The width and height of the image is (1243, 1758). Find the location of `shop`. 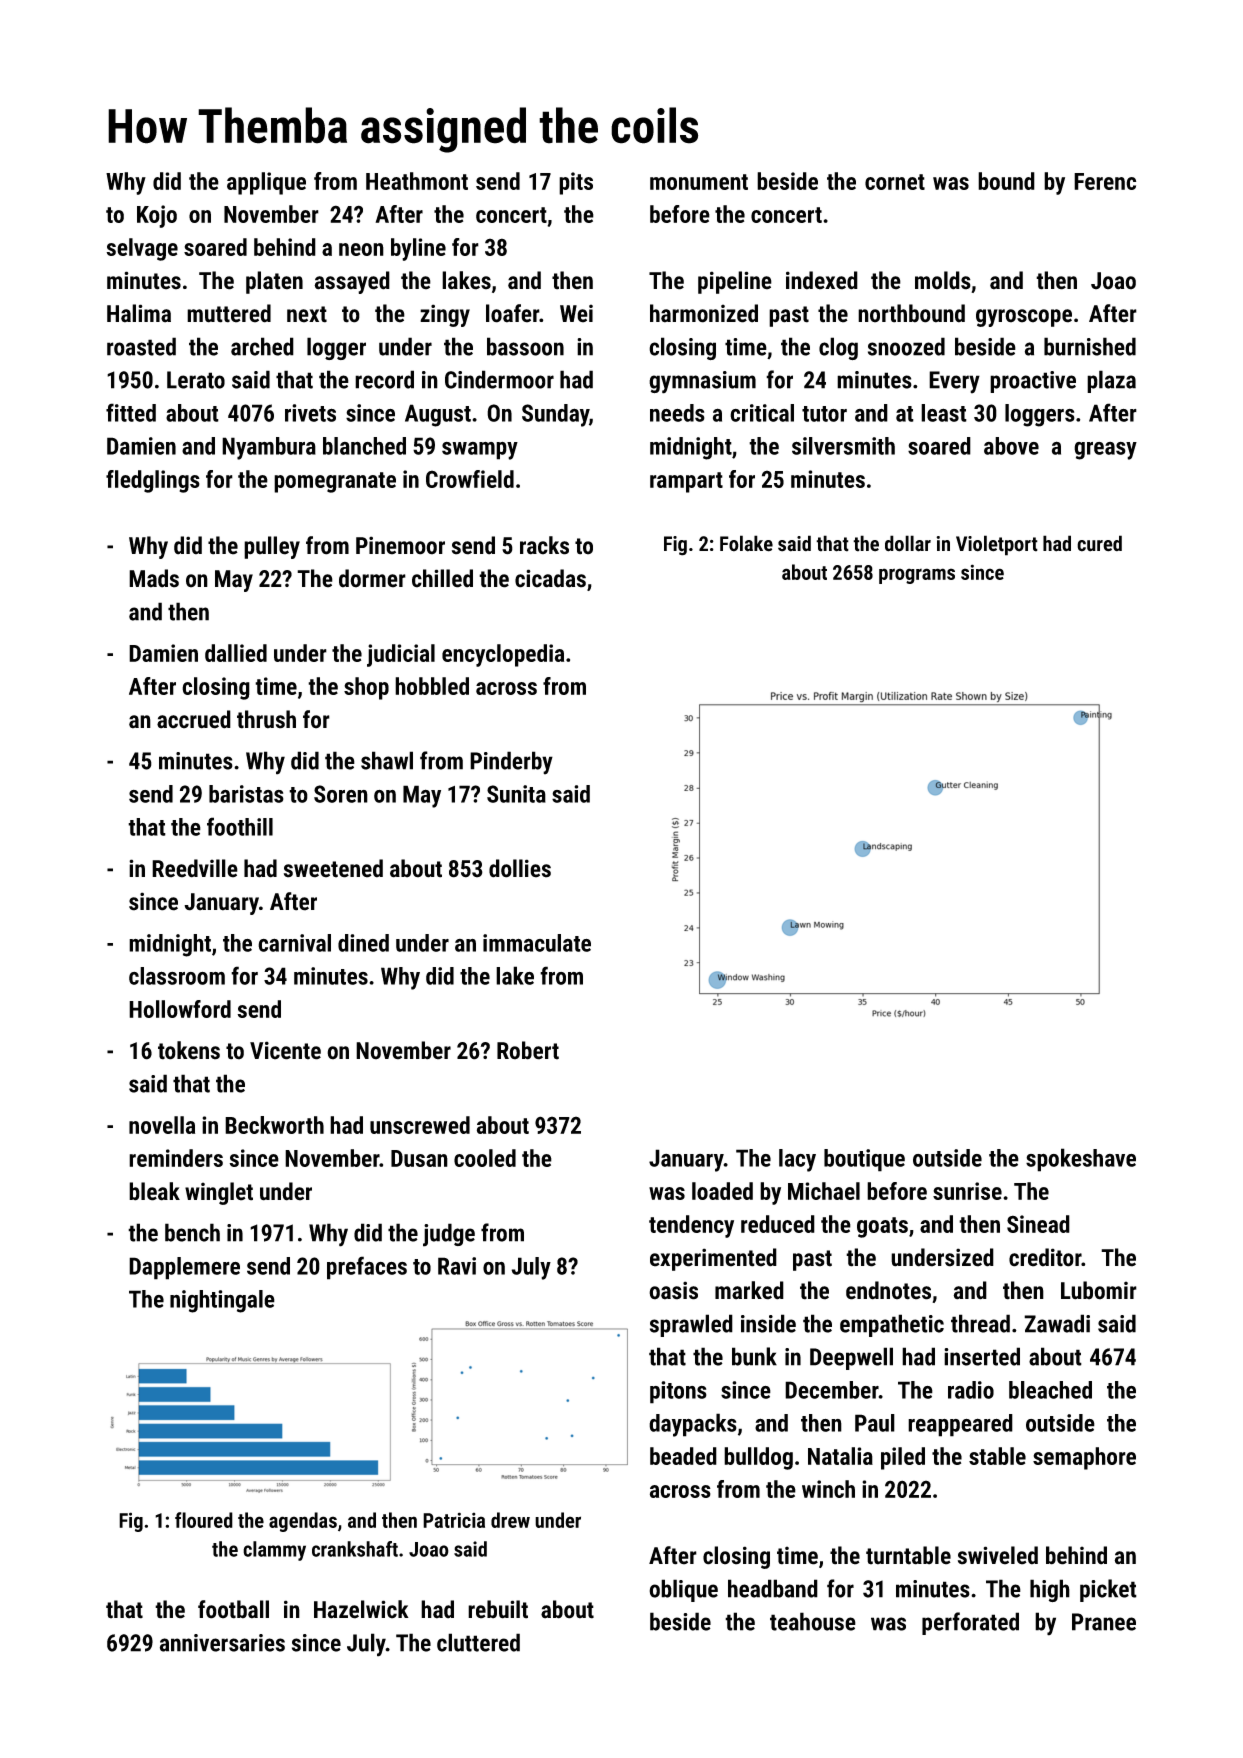

shop is located at coordinates (366, 688).
